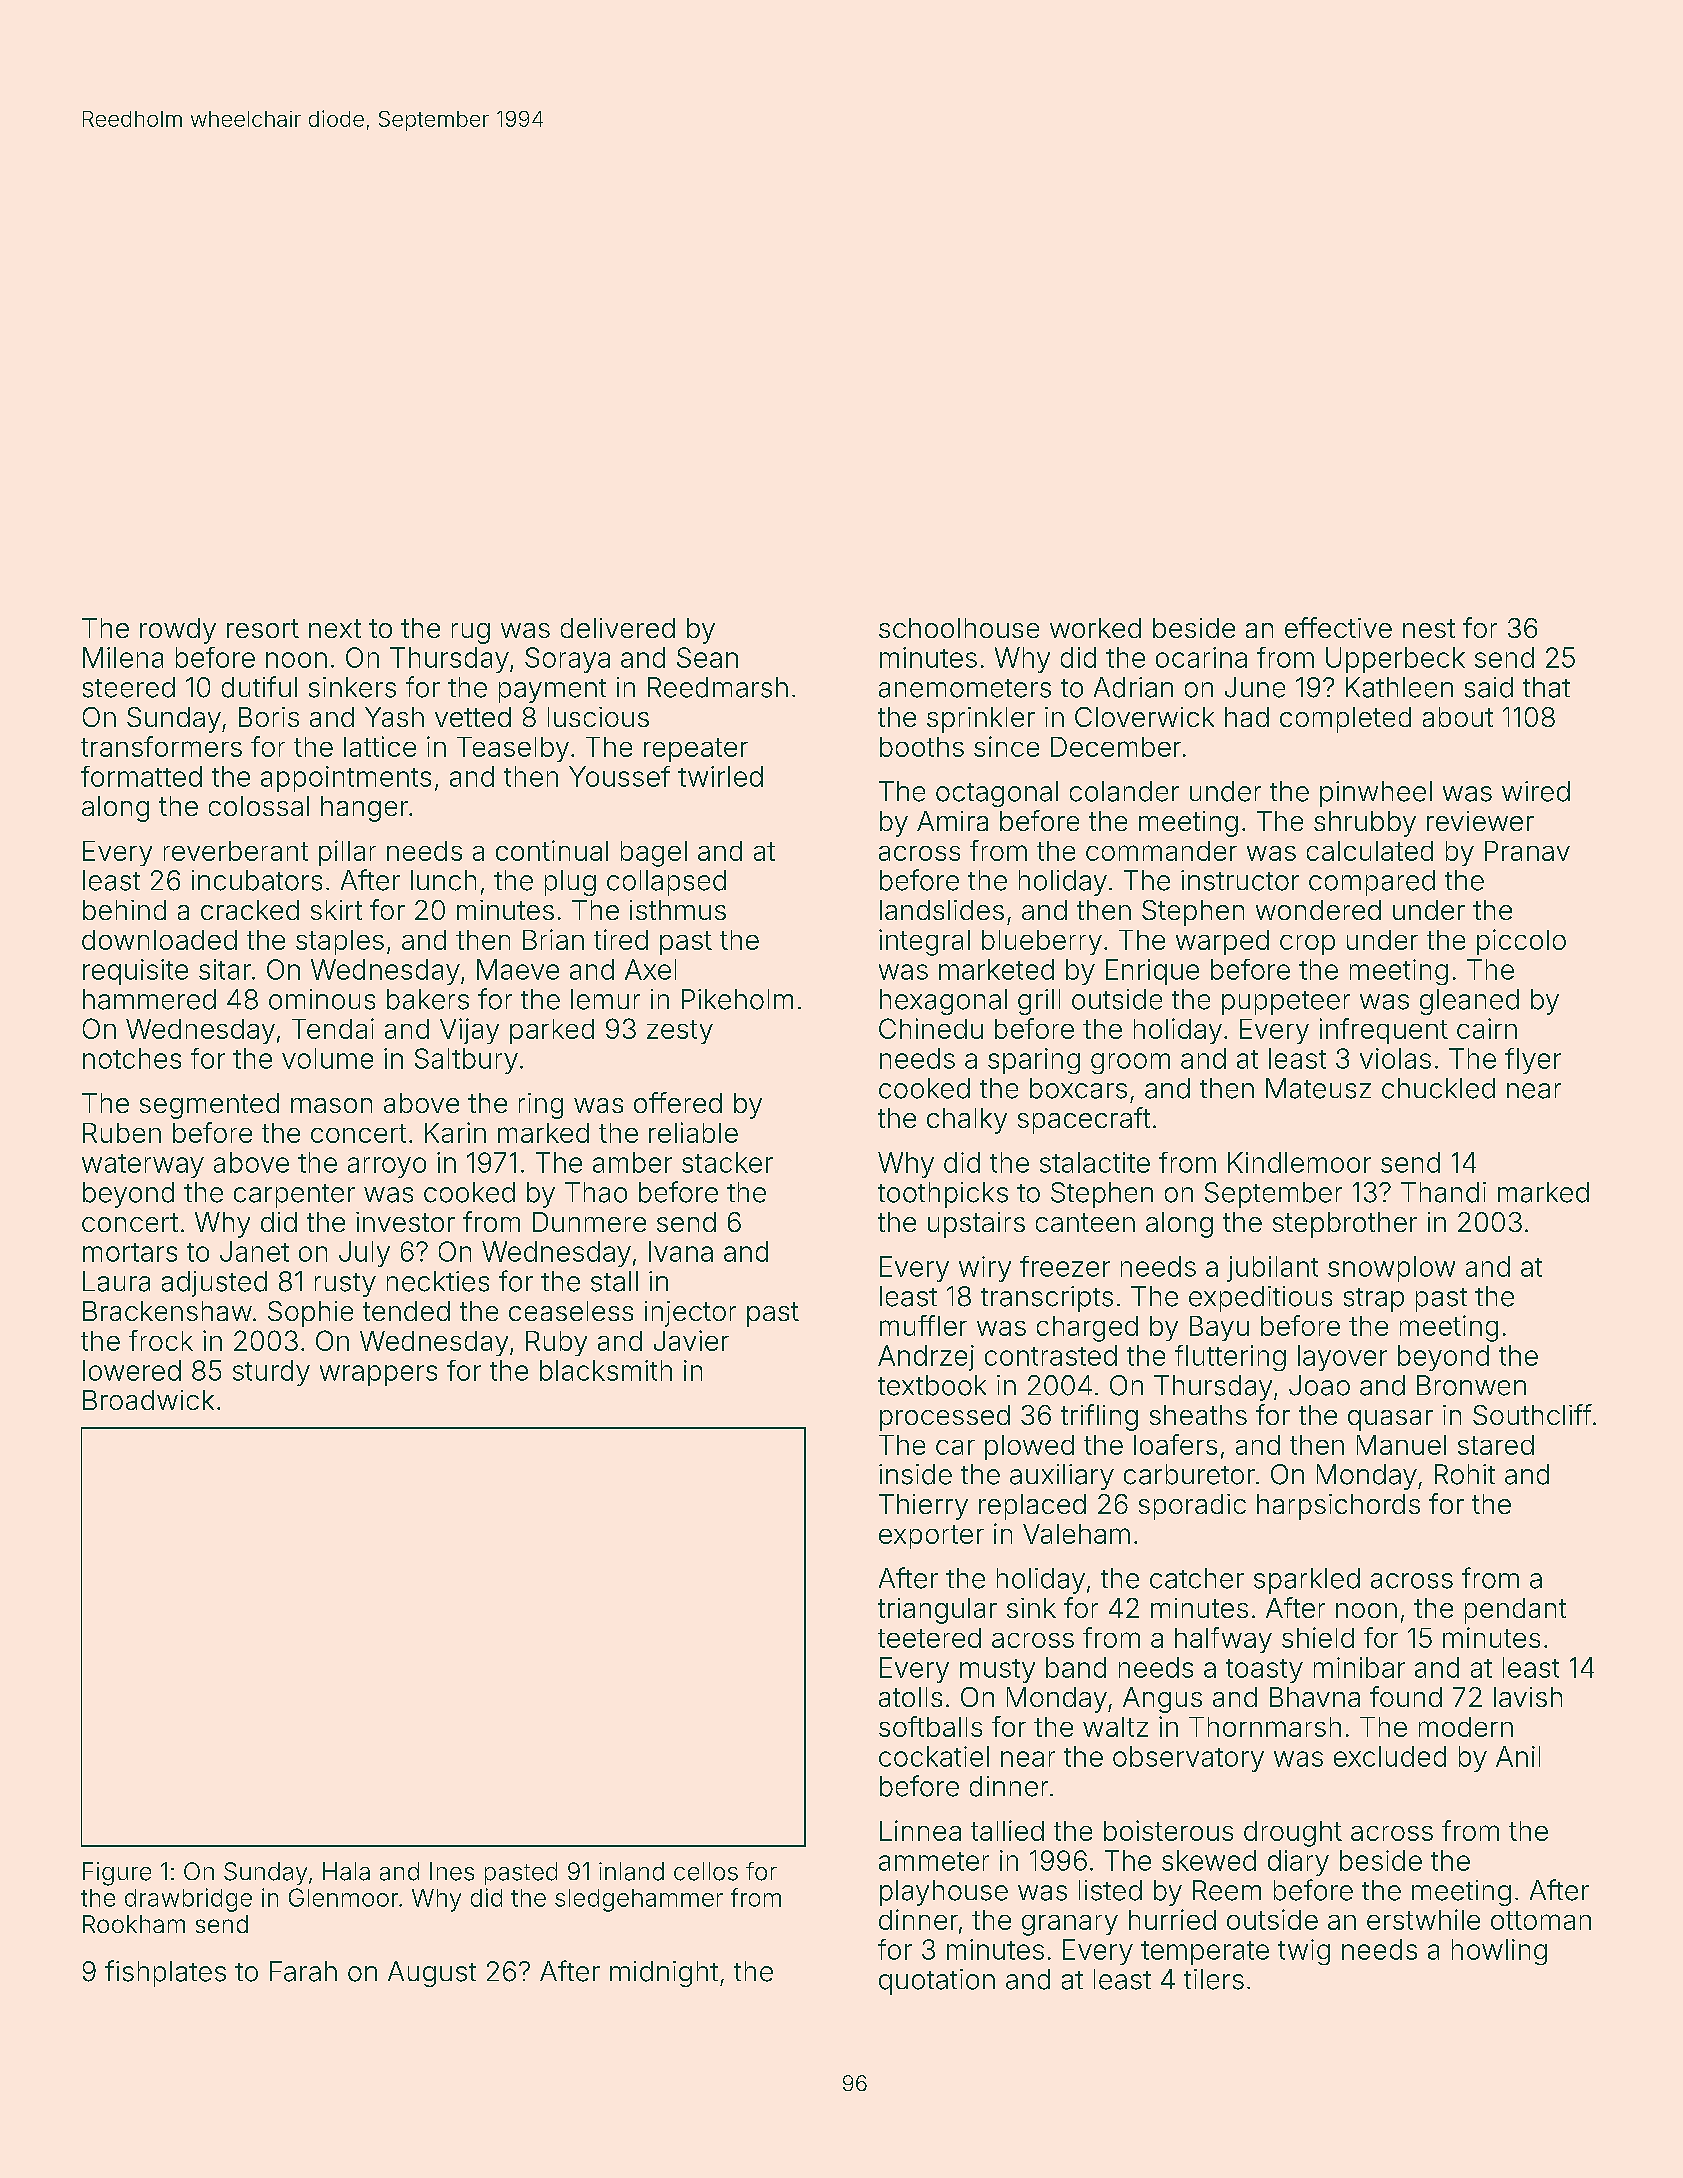  What do you see at coordinates (1499, 1952) in the screenshot?
I see `howling` at bounding box center [1499, 1952].
